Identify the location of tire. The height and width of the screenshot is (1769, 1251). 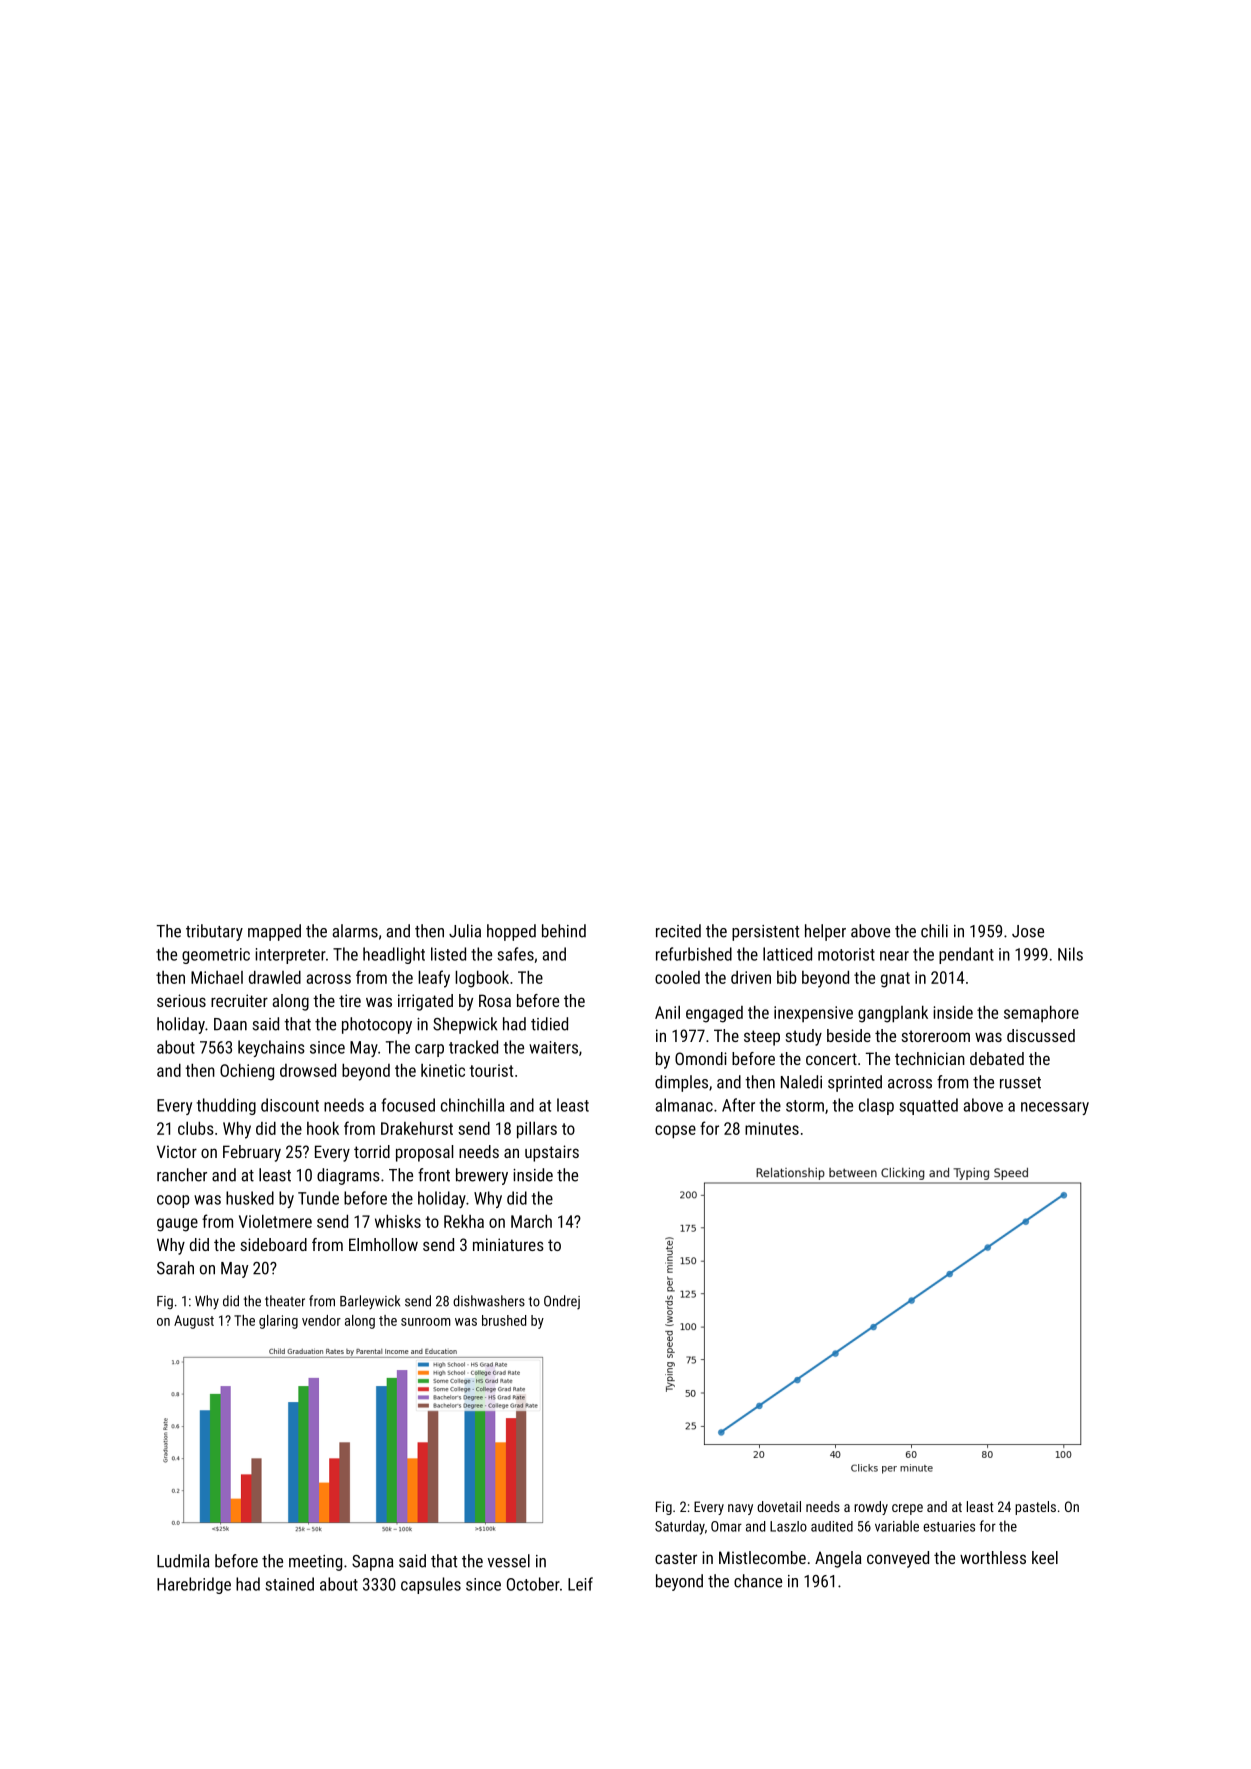
(350, 1000).
